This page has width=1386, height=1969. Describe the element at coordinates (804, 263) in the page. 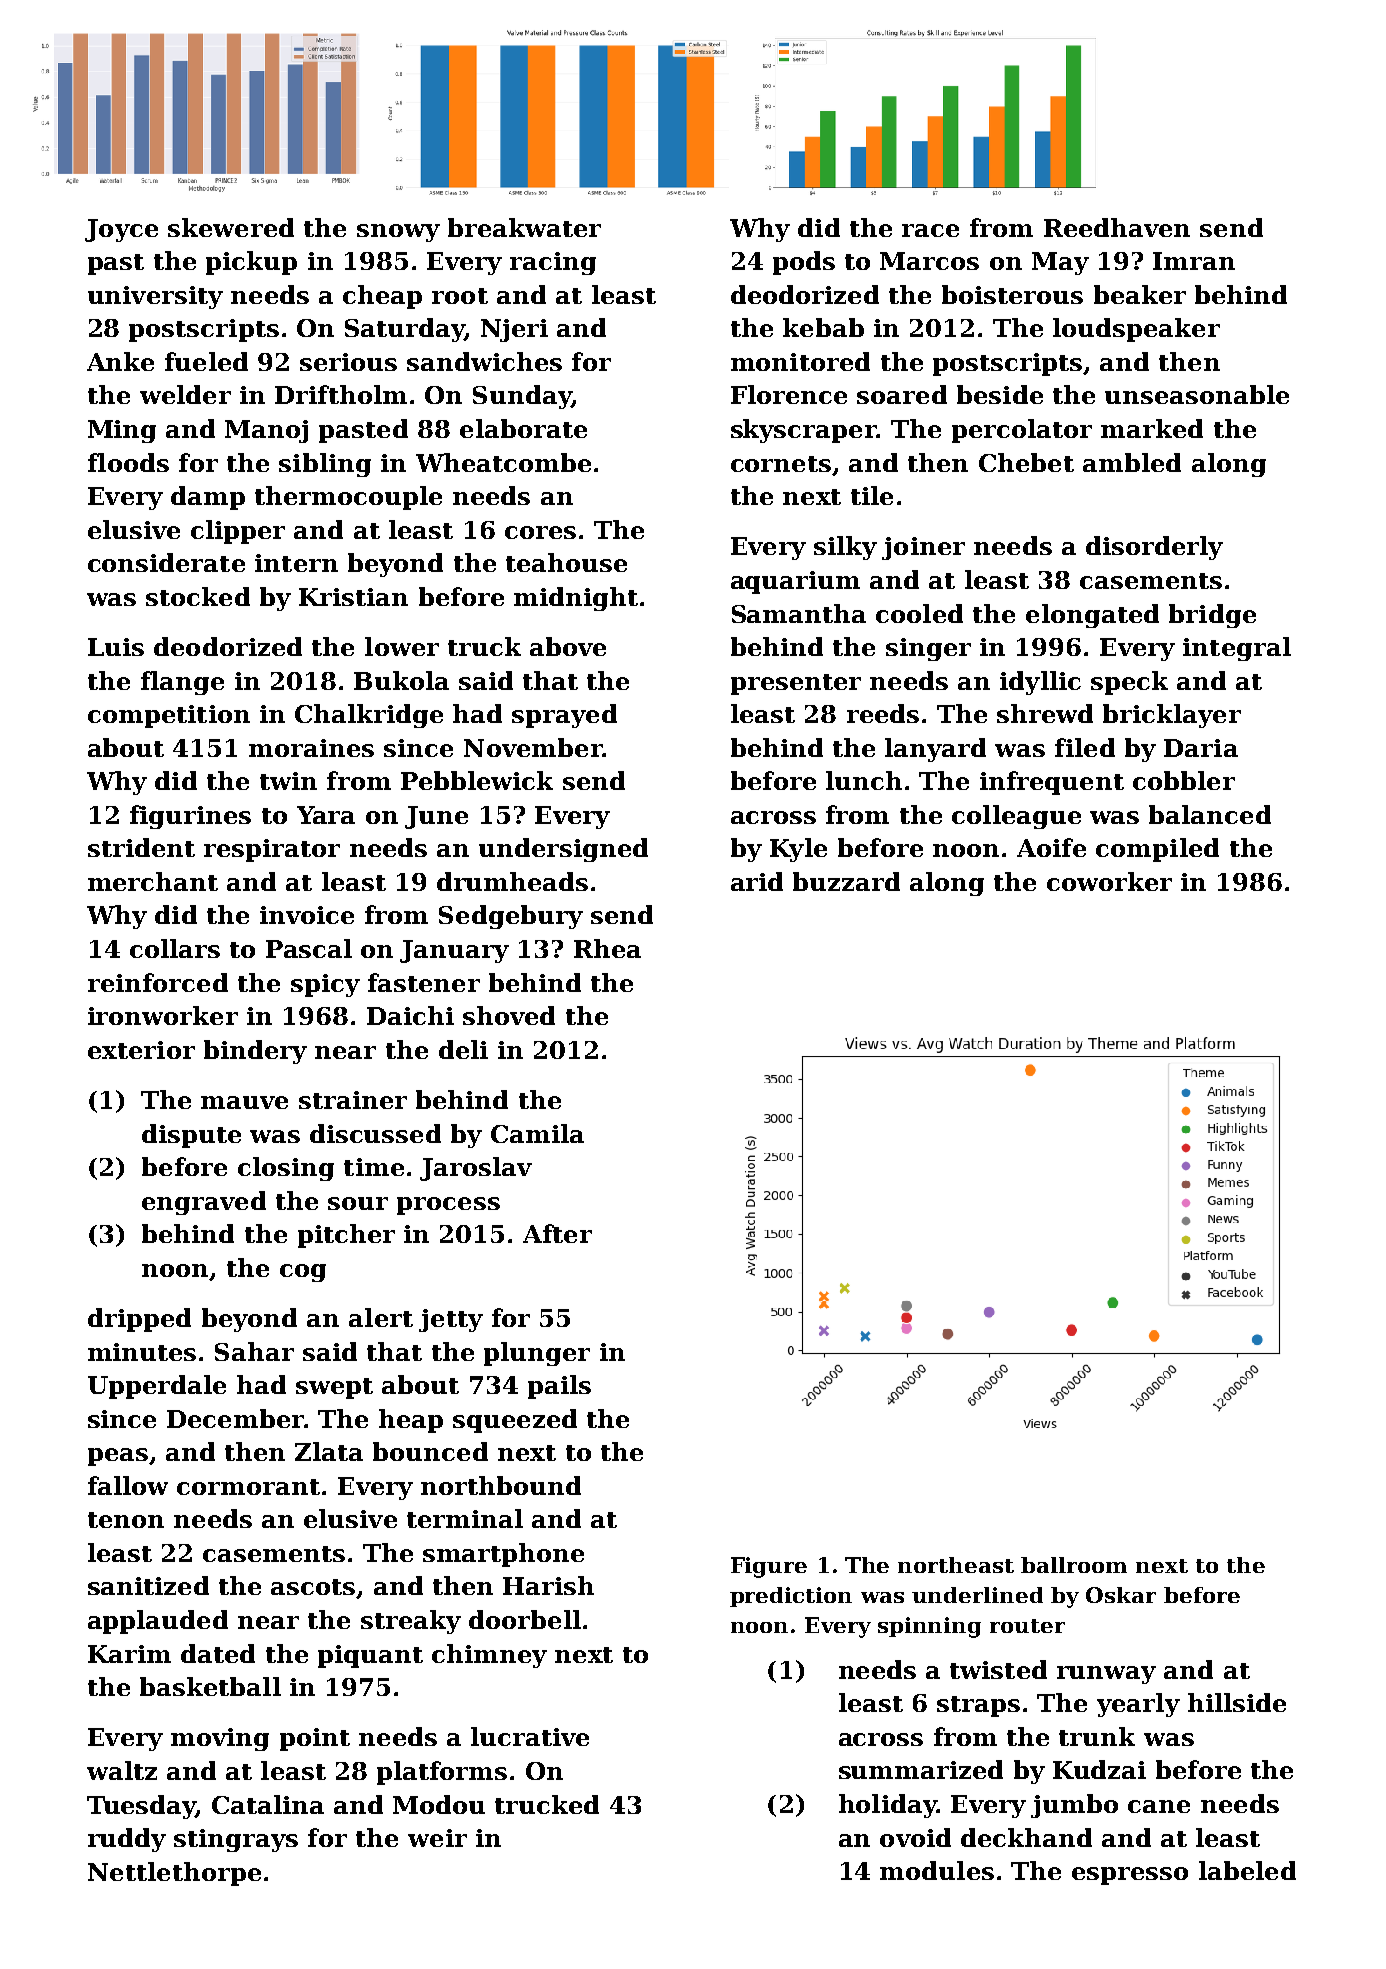

I see `pods` at that location.
